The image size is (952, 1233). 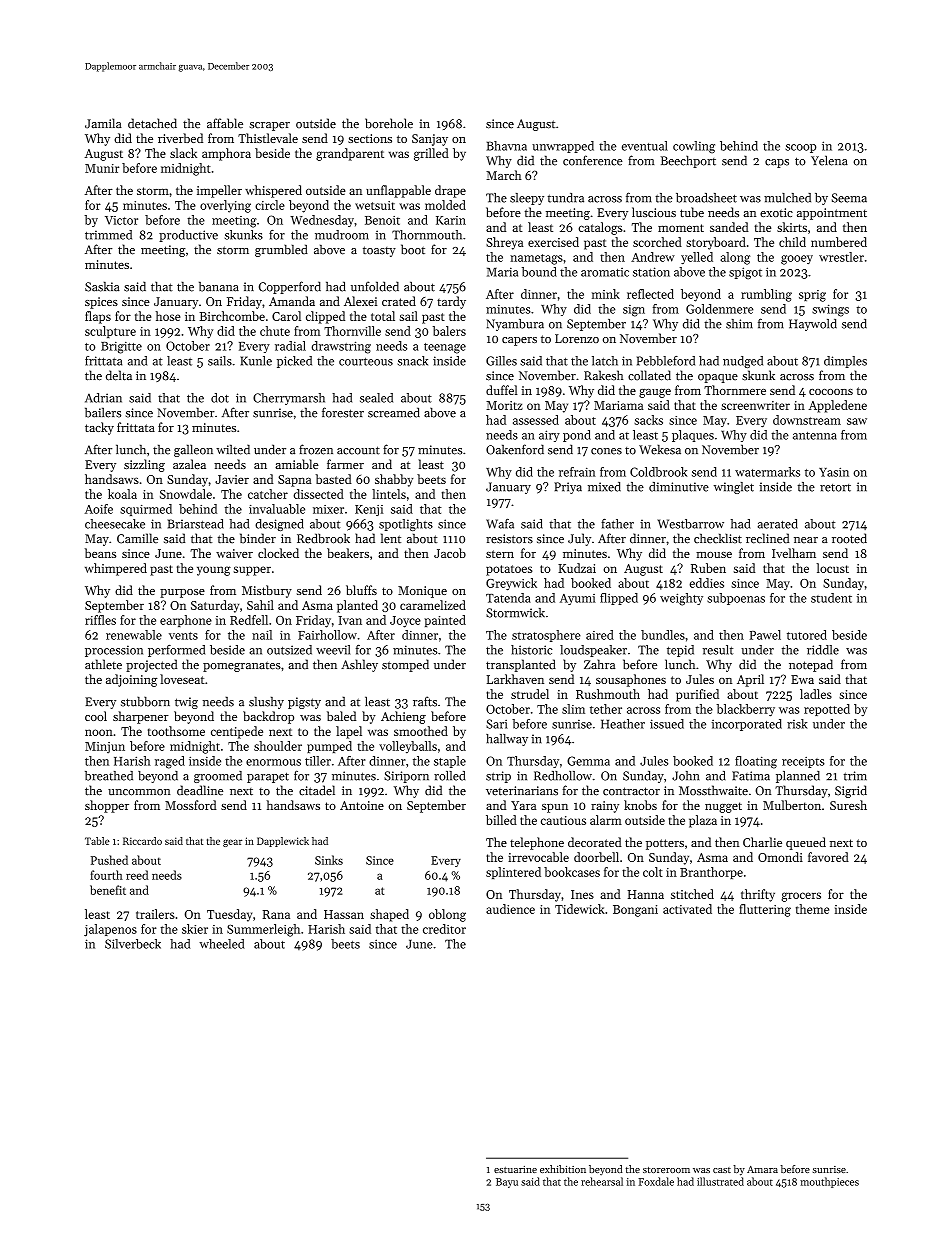 What do you see at coordinates (833, 568) in the screenshot?
I see `locust` at bounding box center [833, 568].
